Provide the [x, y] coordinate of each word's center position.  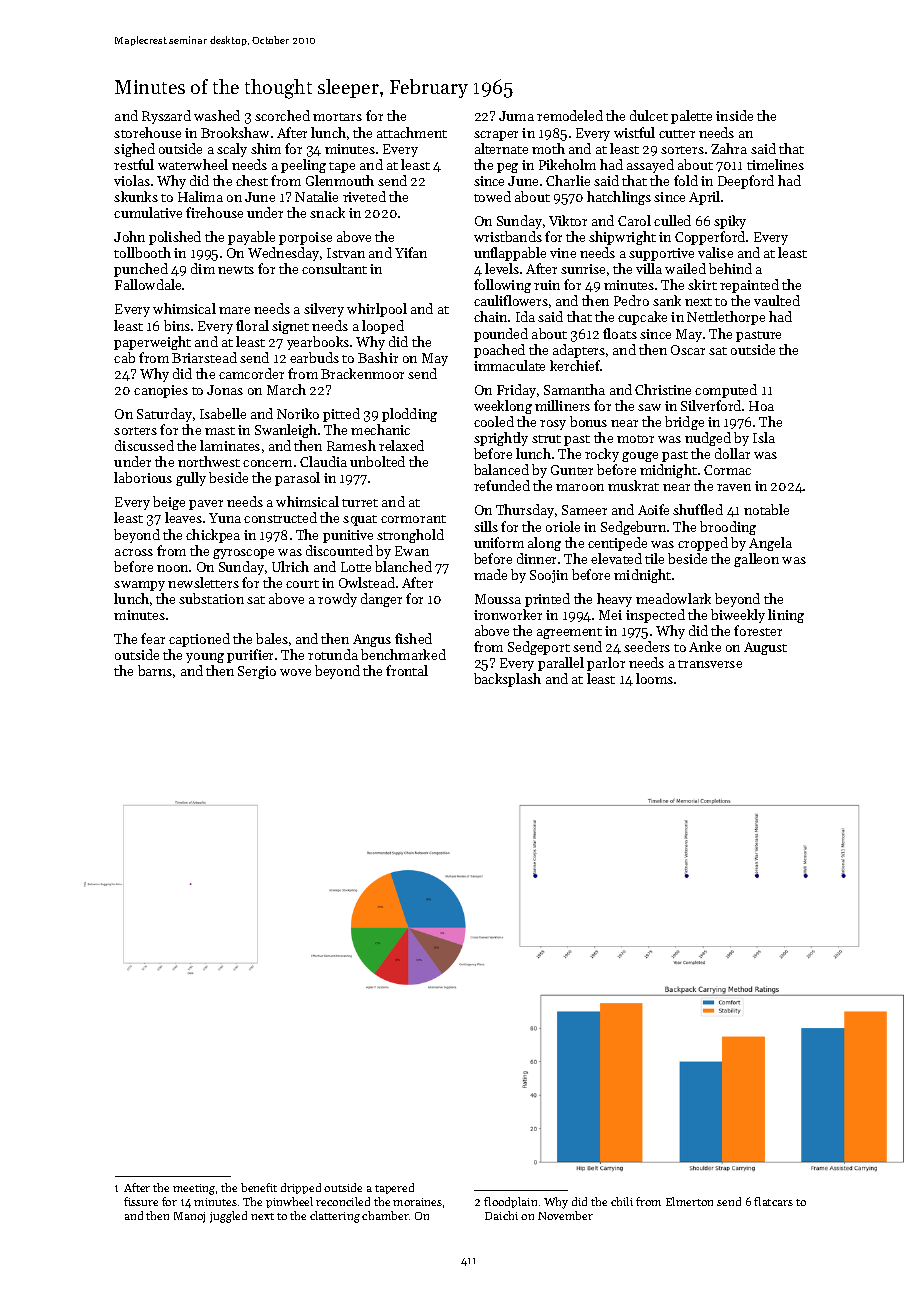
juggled [228, 1217]
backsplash [507, 680]
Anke [705, 646]
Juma [516, 116]
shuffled [698, 509]
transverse [710, 664]
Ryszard [166, 117]
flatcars [773, 1201]
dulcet [649, 115]
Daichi [501, 1215]
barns [155, 670]
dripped [301, 1188]
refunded [502, 485]
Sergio [257, 672]
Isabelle [223, 413]
